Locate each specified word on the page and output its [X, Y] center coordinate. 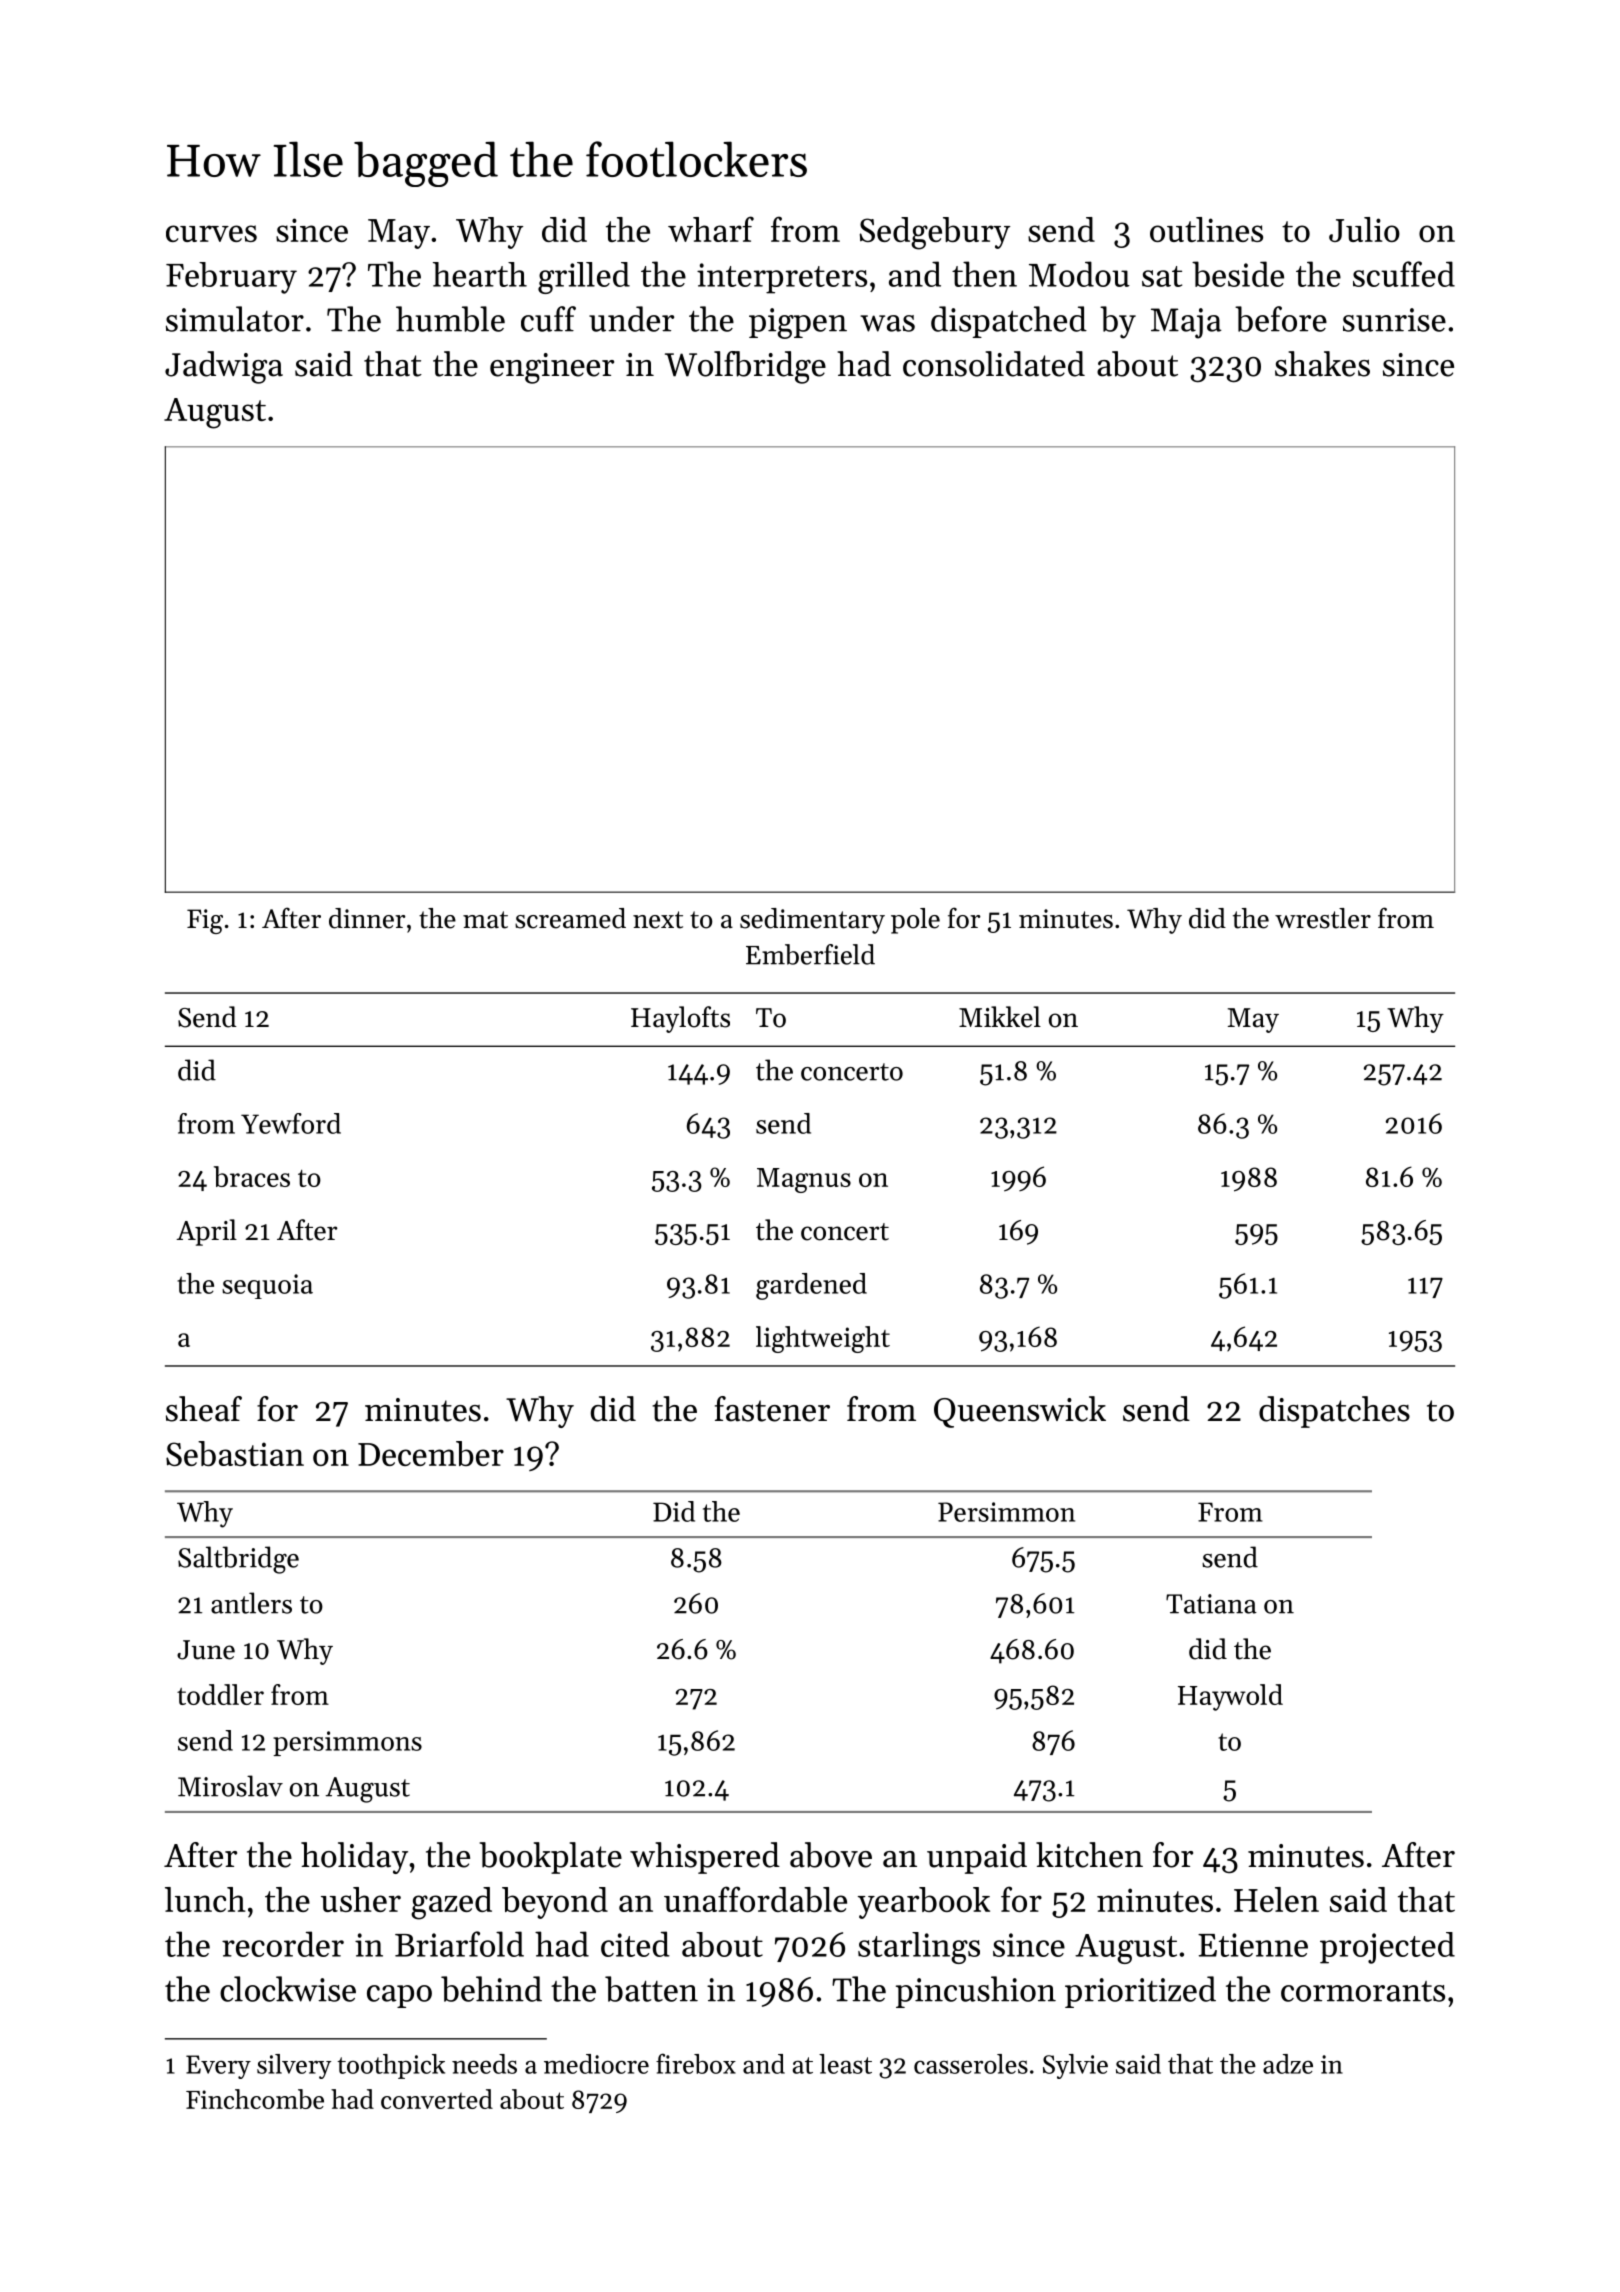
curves [211, 233]
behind [491, 1989]
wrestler [1323, 918]
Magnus [804, 1180]
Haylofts [680, 1019]
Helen [1276, 1899]
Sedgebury [935, 233]
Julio [1364, 229]
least [845, 2064]
